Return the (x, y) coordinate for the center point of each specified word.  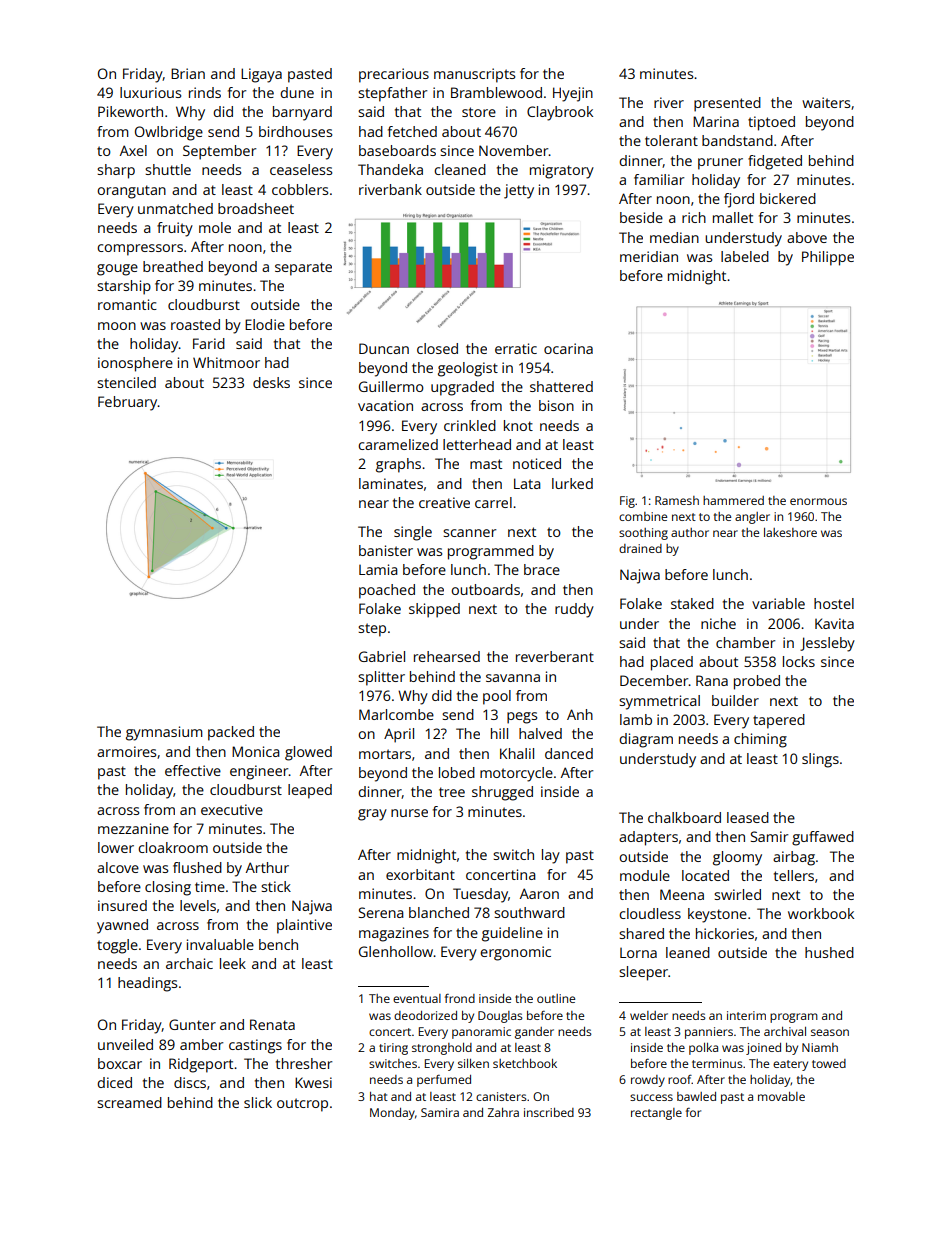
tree (452, 792)
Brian (188, 73)
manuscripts (474, 75)
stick (276, 886)
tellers (794, 875)
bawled (696, 1096)
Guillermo (391, 386)
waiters (826, 102)
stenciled (126, 382)
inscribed (549, 1112)
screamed (129, 1102)
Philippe (828, 258)
